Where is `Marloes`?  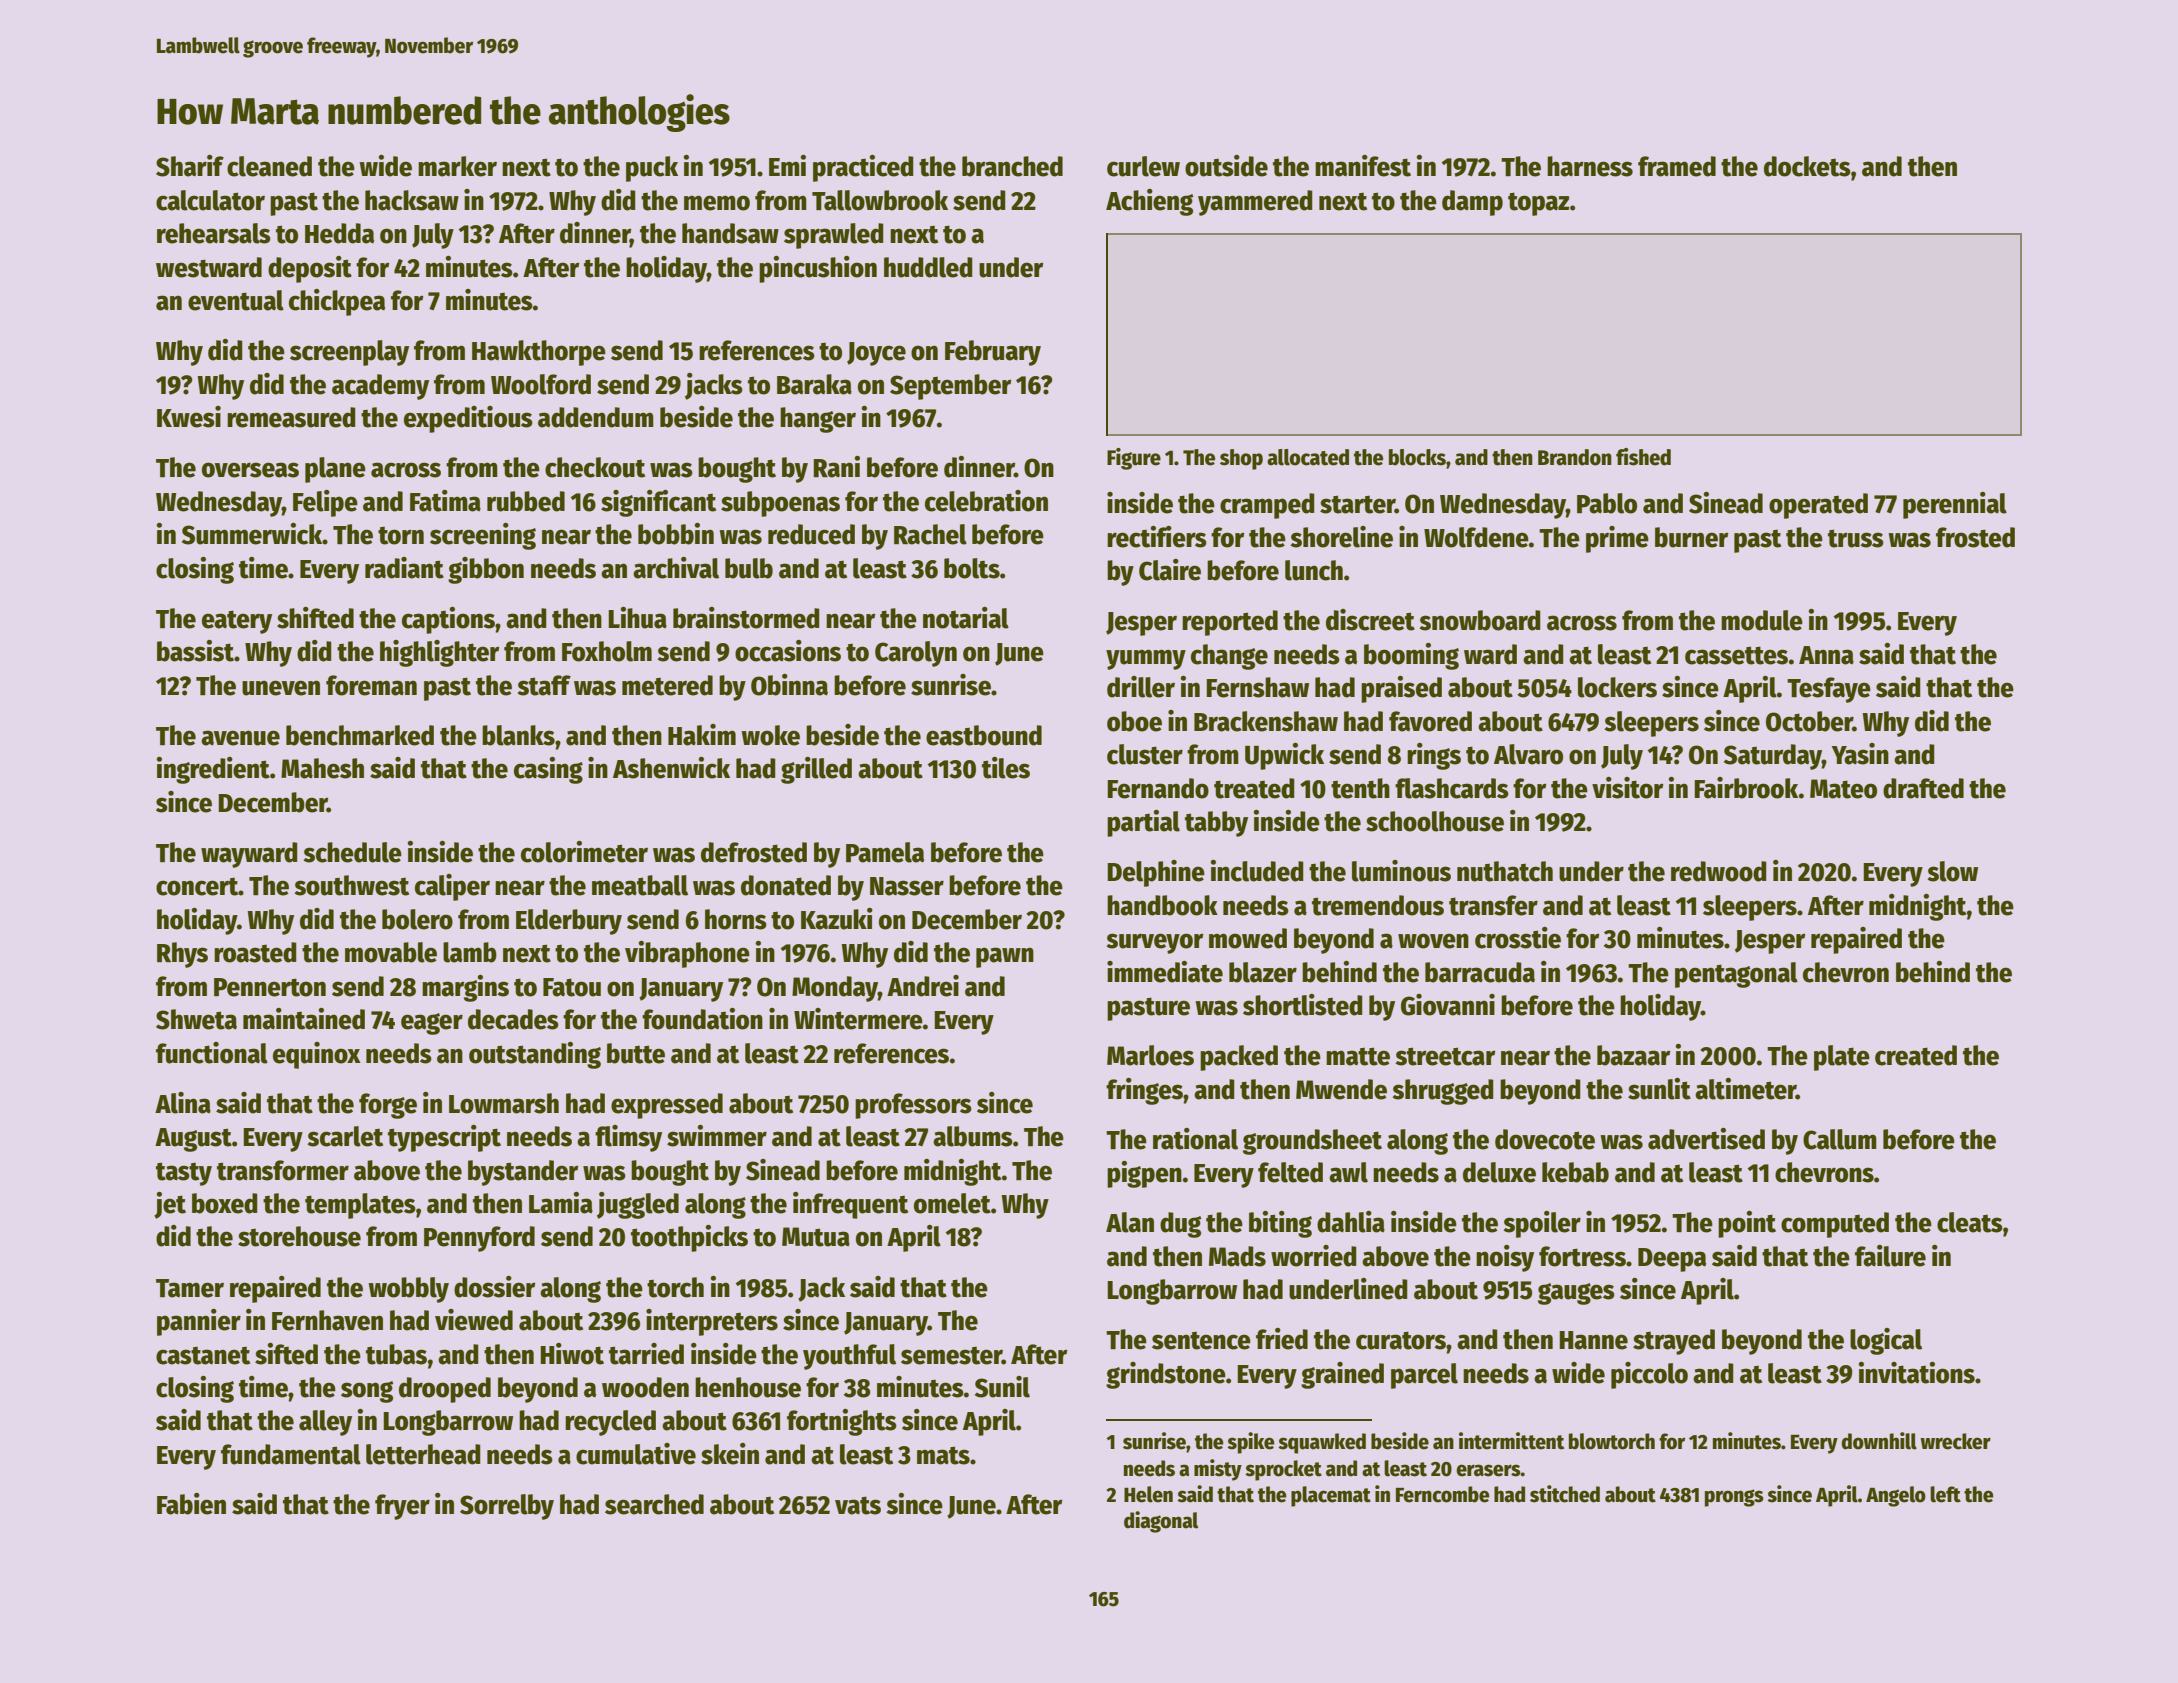 Marloes is located at coordinates (1150, 1055).
